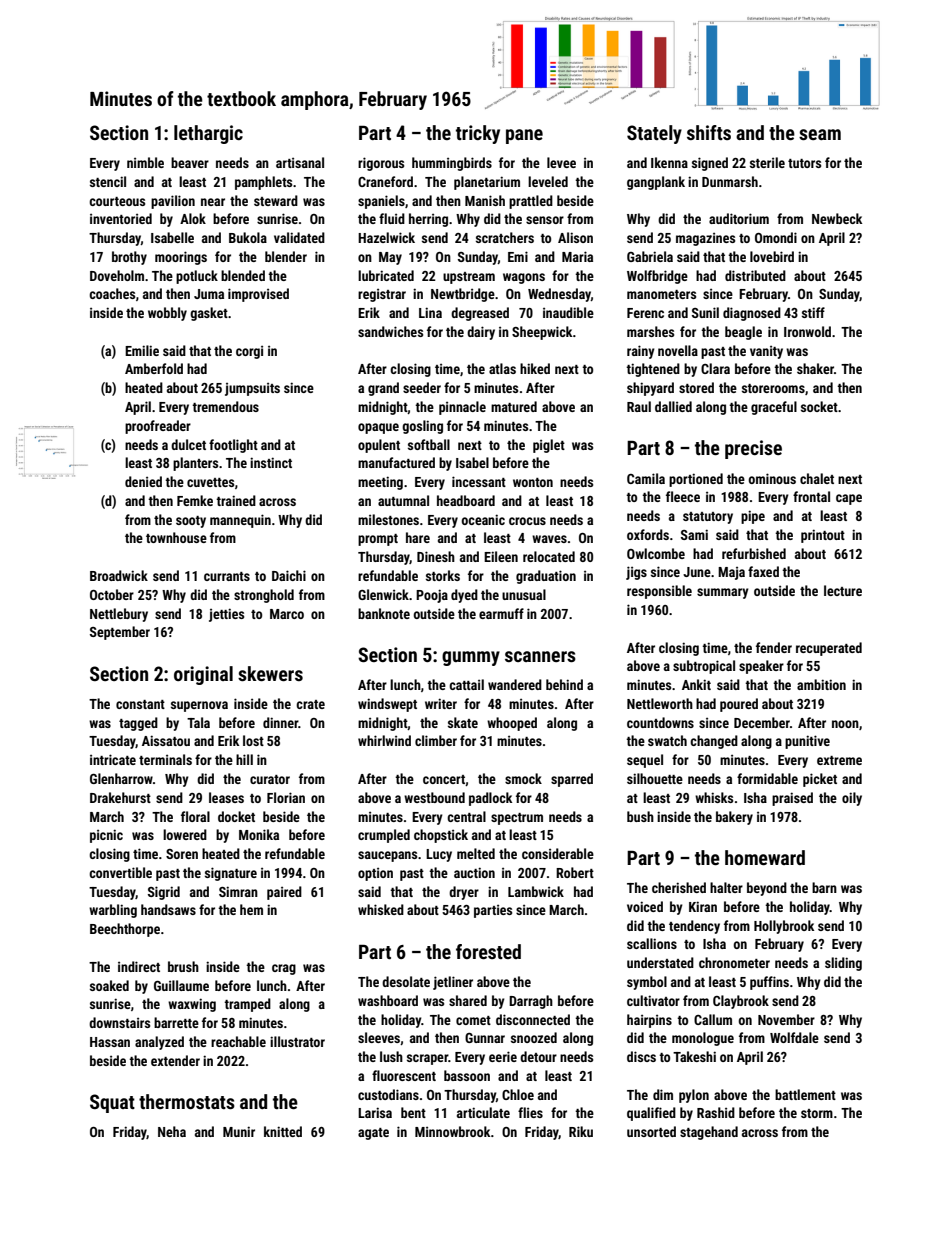  Describe the element at coordinates (413, 1112) in the screenshot. I see `bent` at that location.
